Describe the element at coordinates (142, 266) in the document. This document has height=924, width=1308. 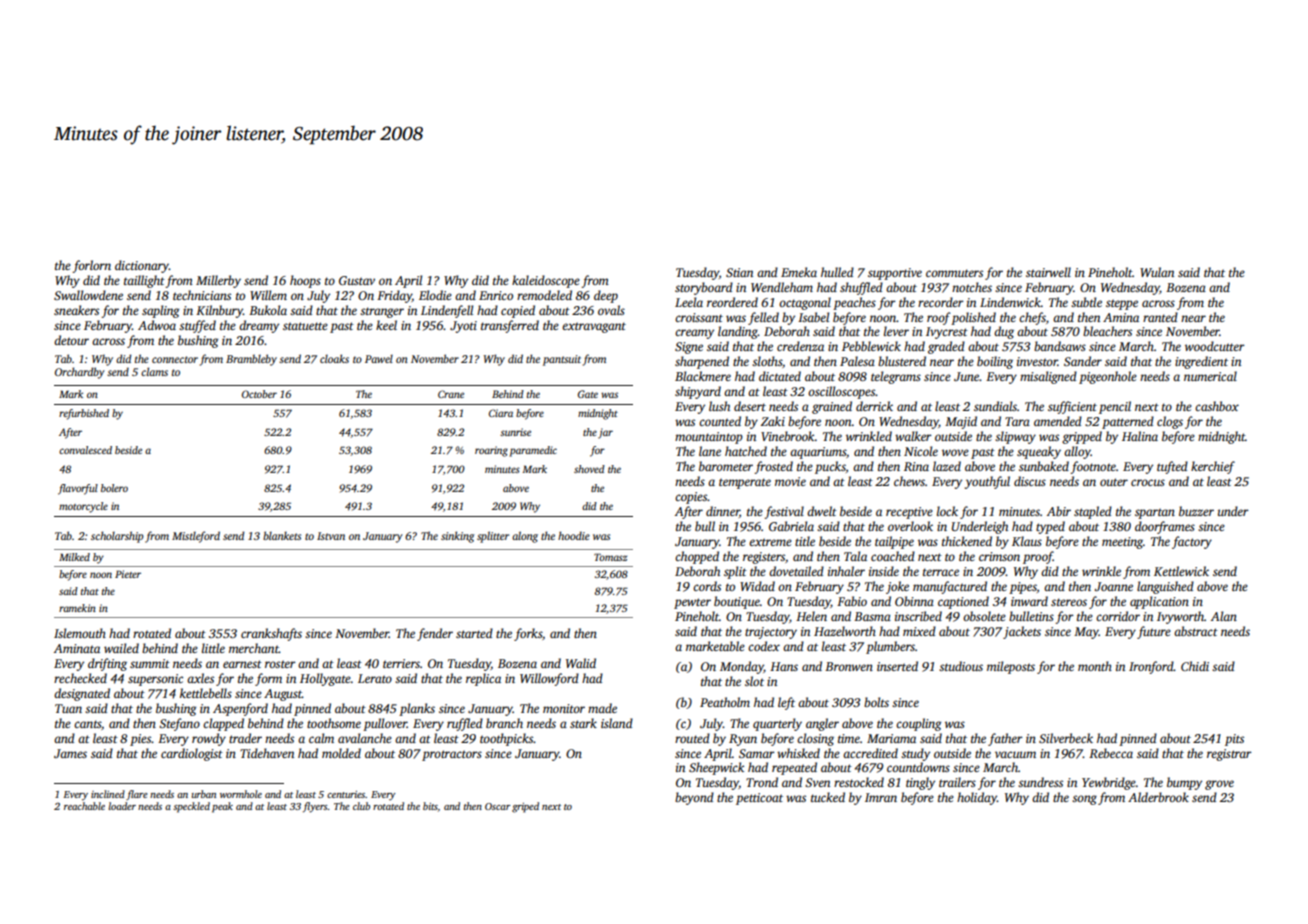
I see `dictionary` at that location.
